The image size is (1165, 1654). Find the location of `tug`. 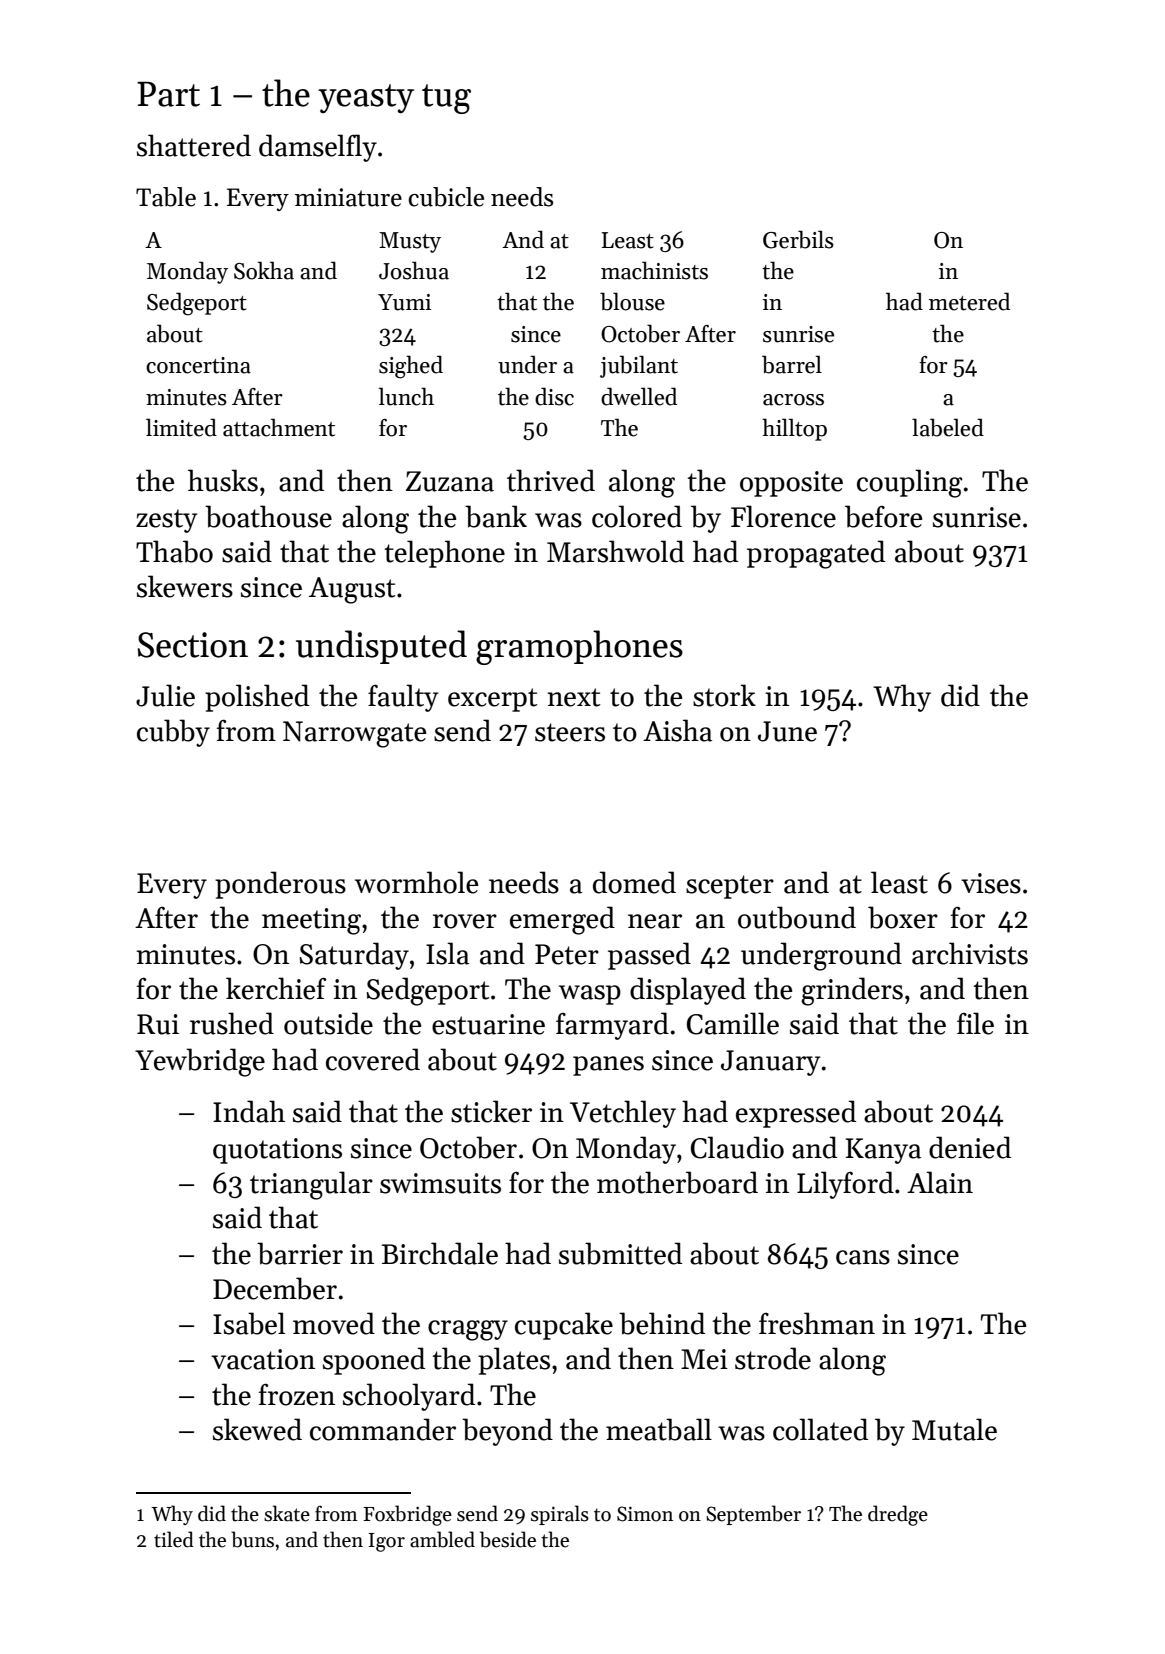

tug is located at coordinates (446, 99).
